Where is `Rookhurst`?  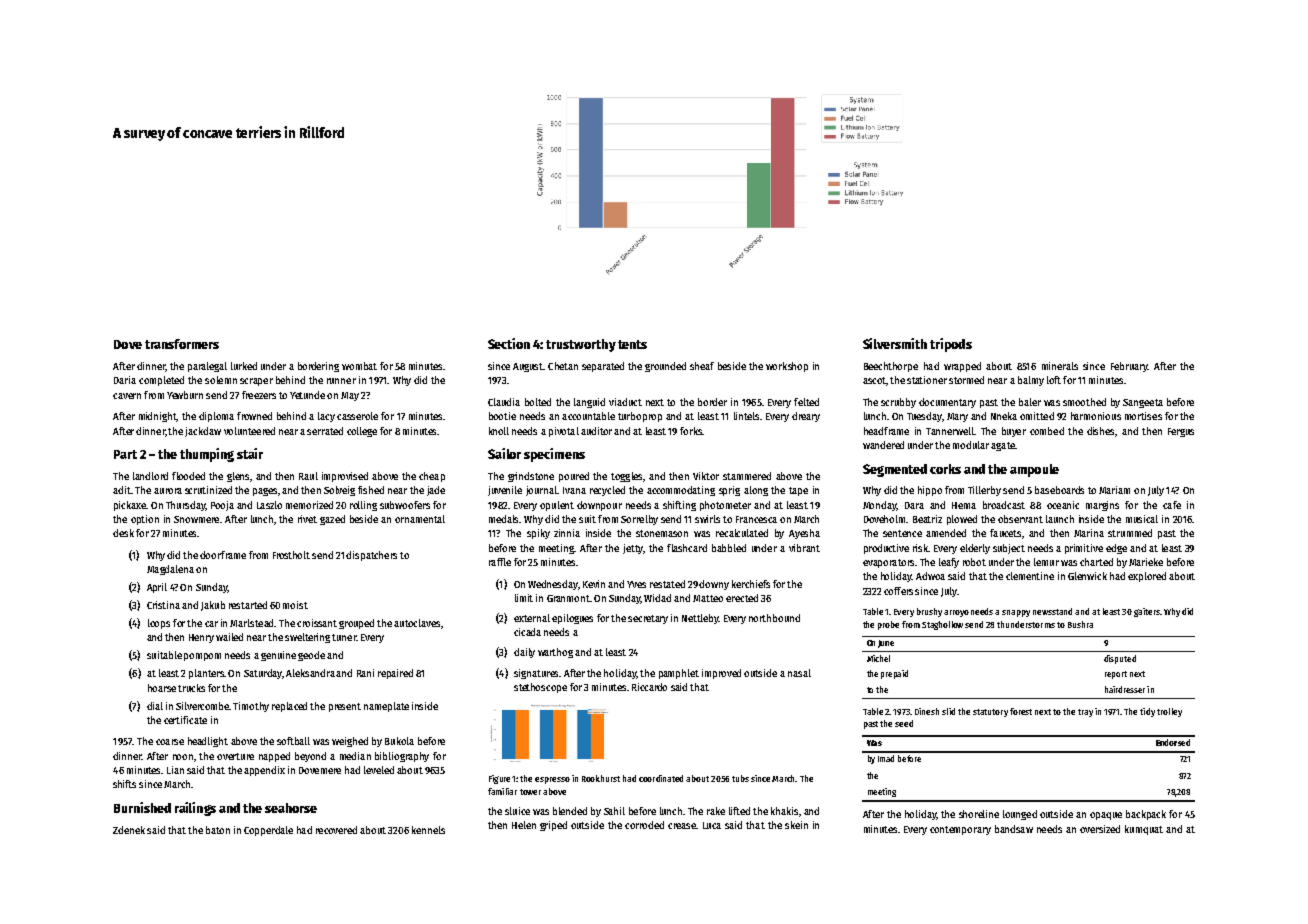 Rookhurst is located at coordinates (601, 778).
